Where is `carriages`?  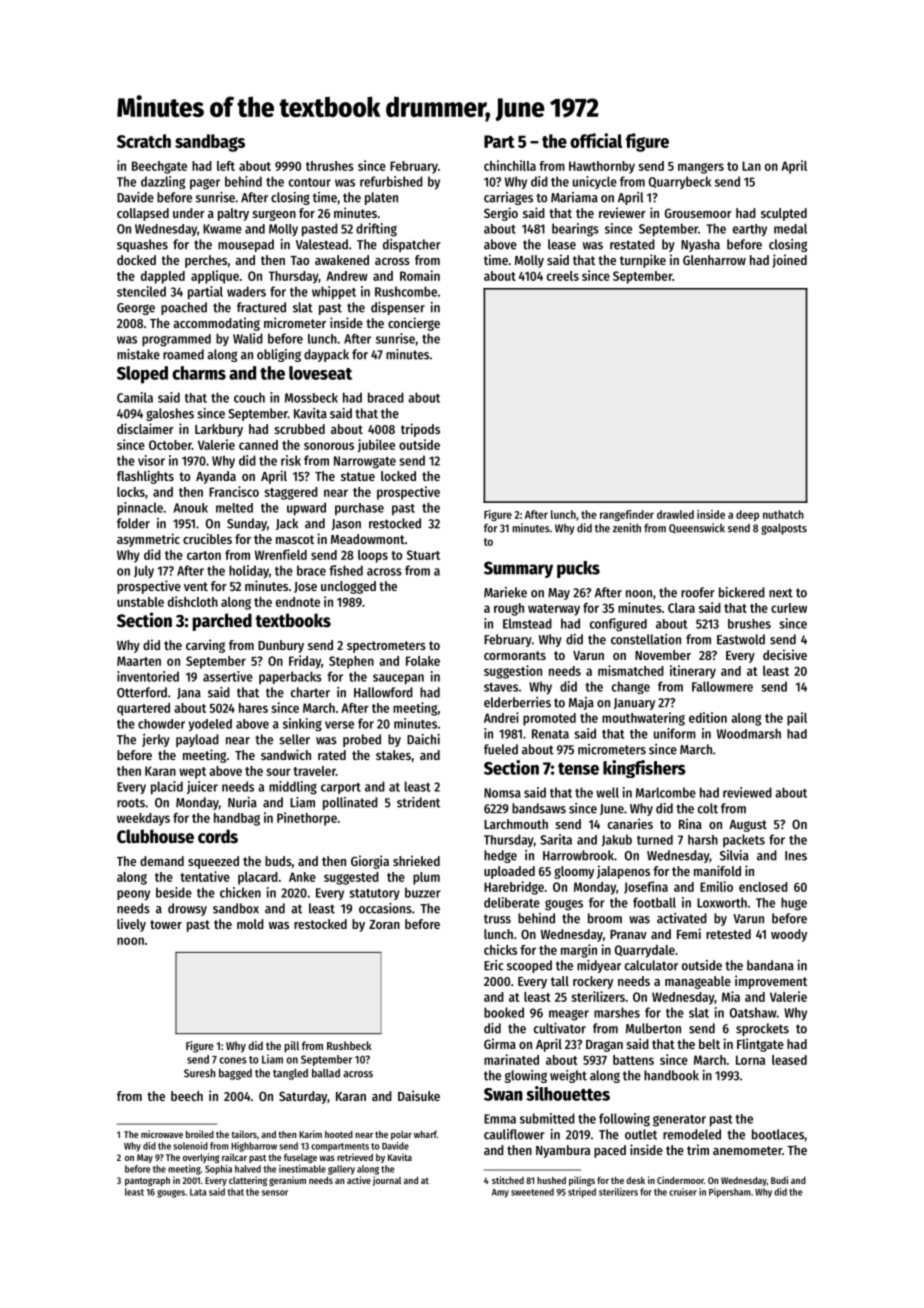 carriages is located at coordinates (508, 198).
